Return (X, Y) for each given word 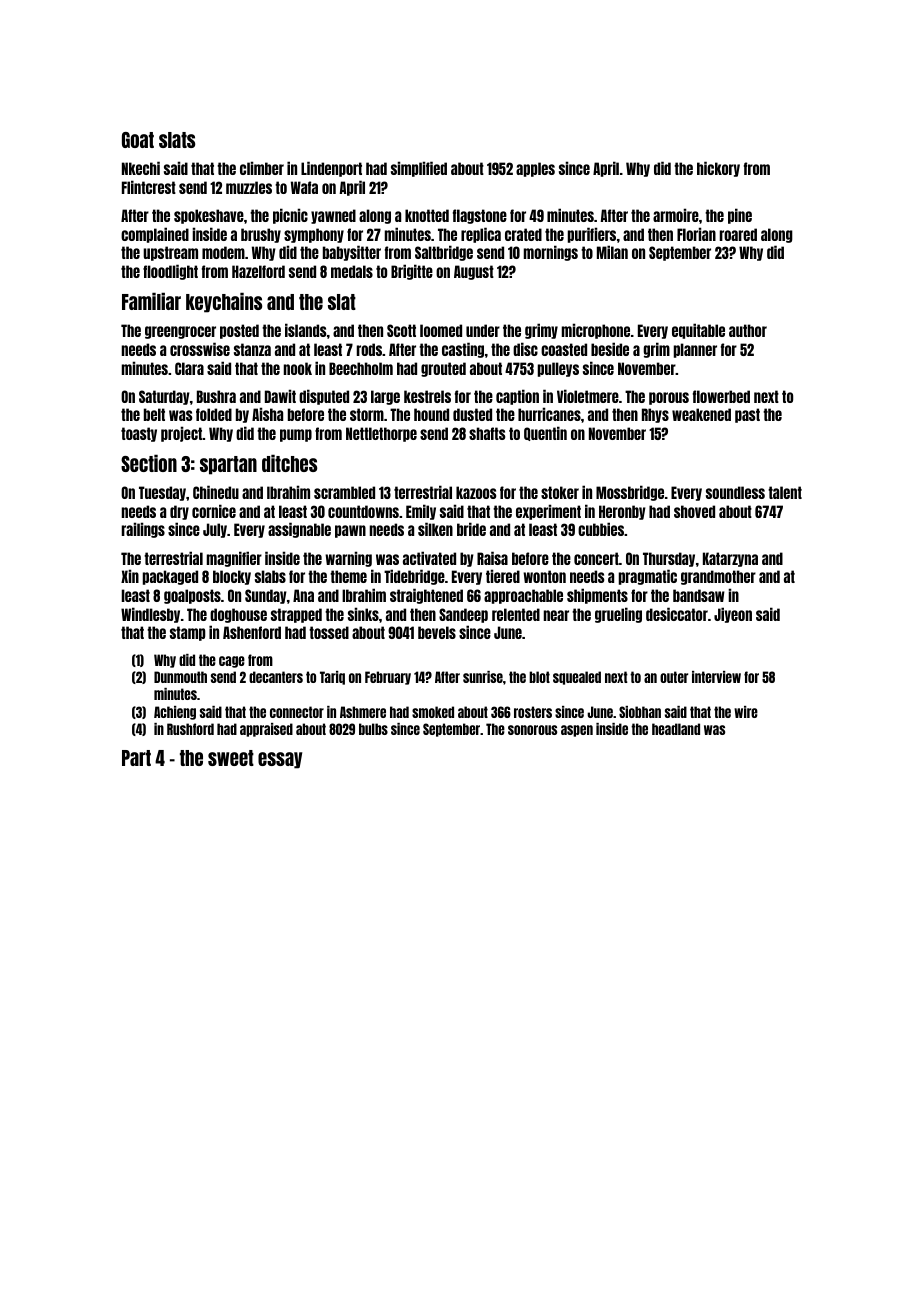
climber (262, 168)
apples (535, 169)
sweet (231, 758)
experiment (548, 512)
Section (149, 463)
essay (280, 760)
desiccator (677, 614)
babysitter (352, 253)
